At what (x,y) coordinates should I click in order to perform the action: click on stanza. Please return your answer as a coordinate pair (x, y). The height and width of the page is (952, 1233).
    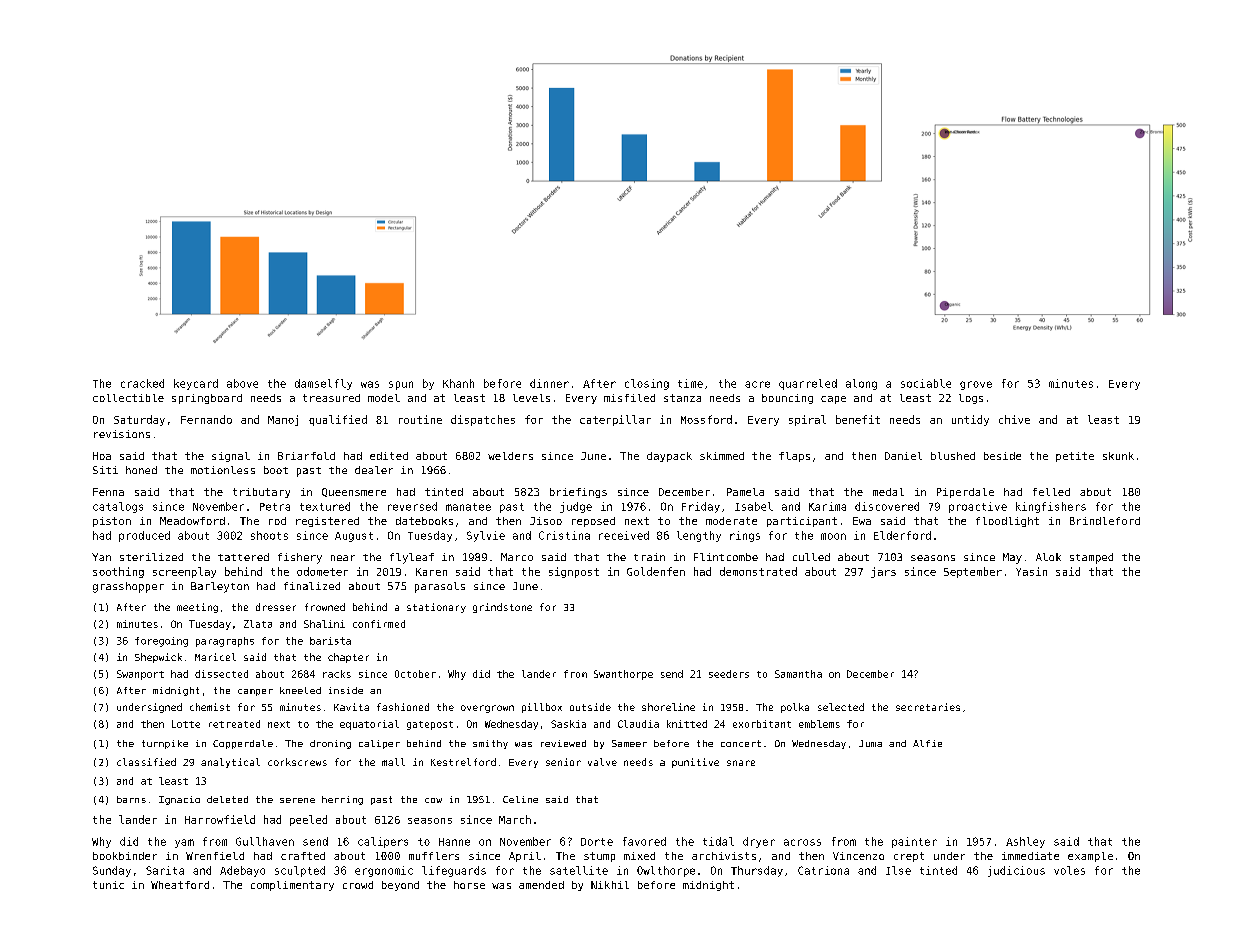
    Looking at the image, I should click on (682, 398).
